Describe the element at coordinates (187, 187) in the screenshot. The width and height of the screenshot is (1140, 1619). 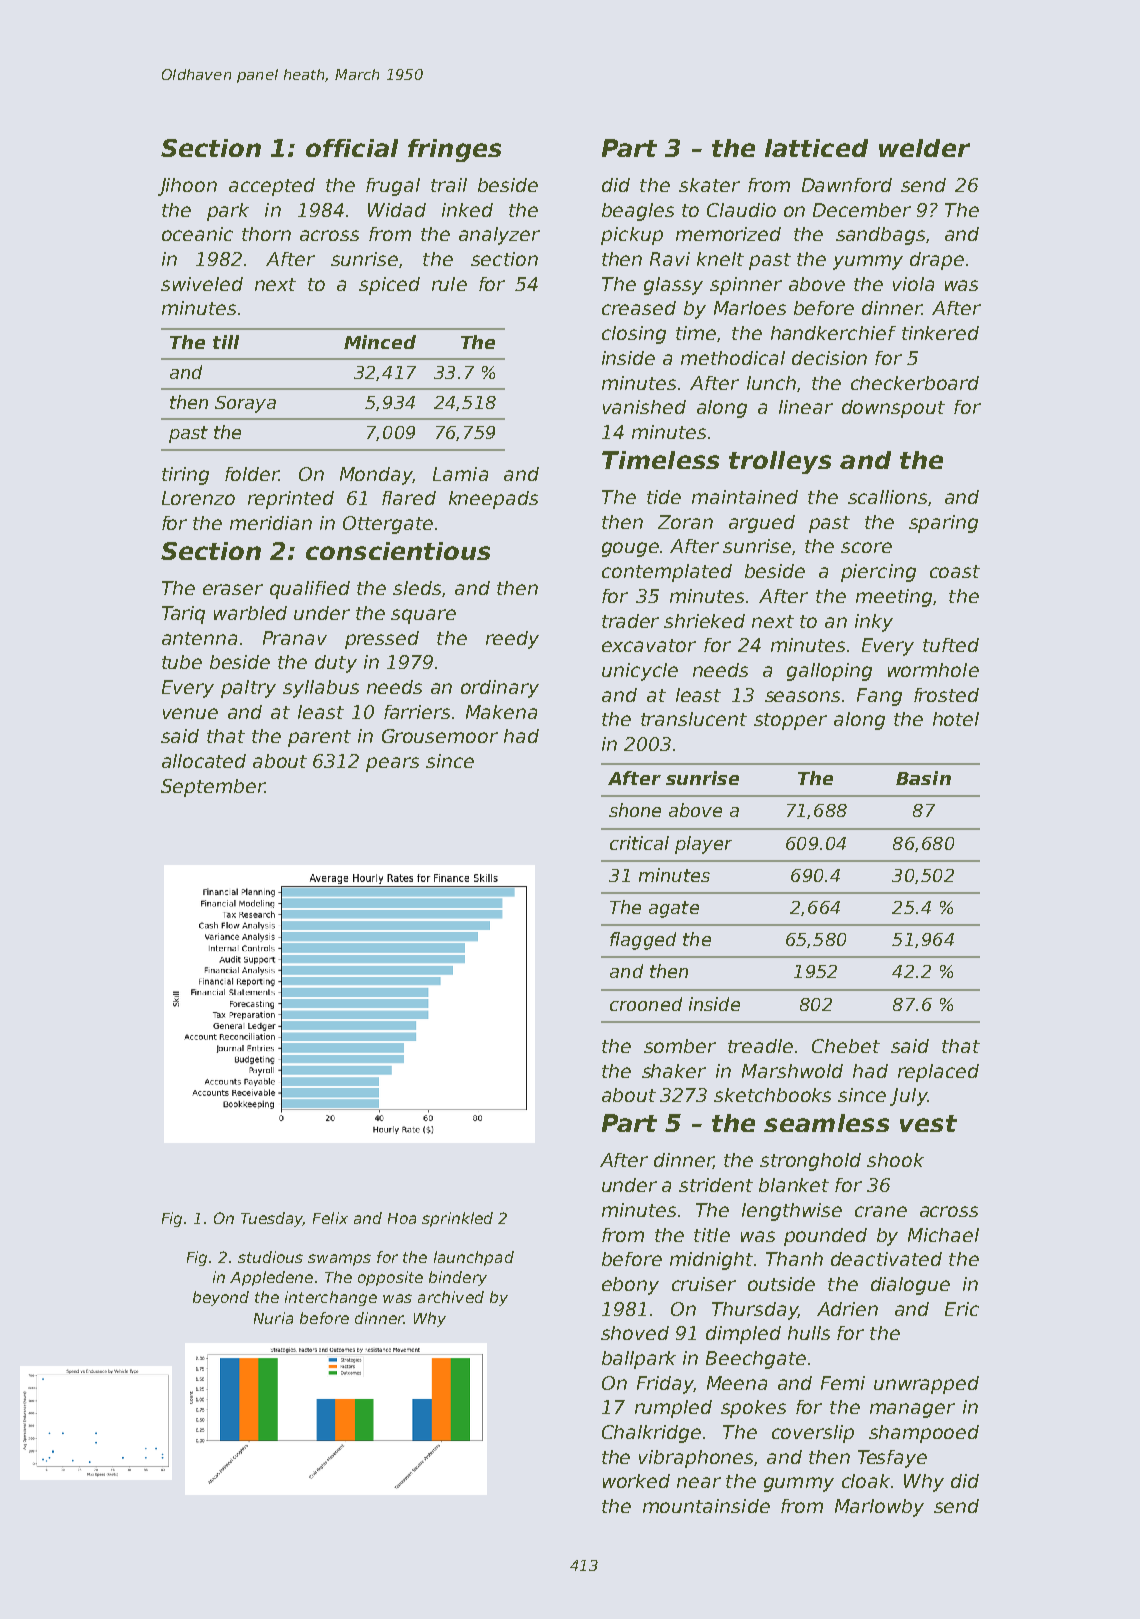
I see `Jihoon` at that location.
